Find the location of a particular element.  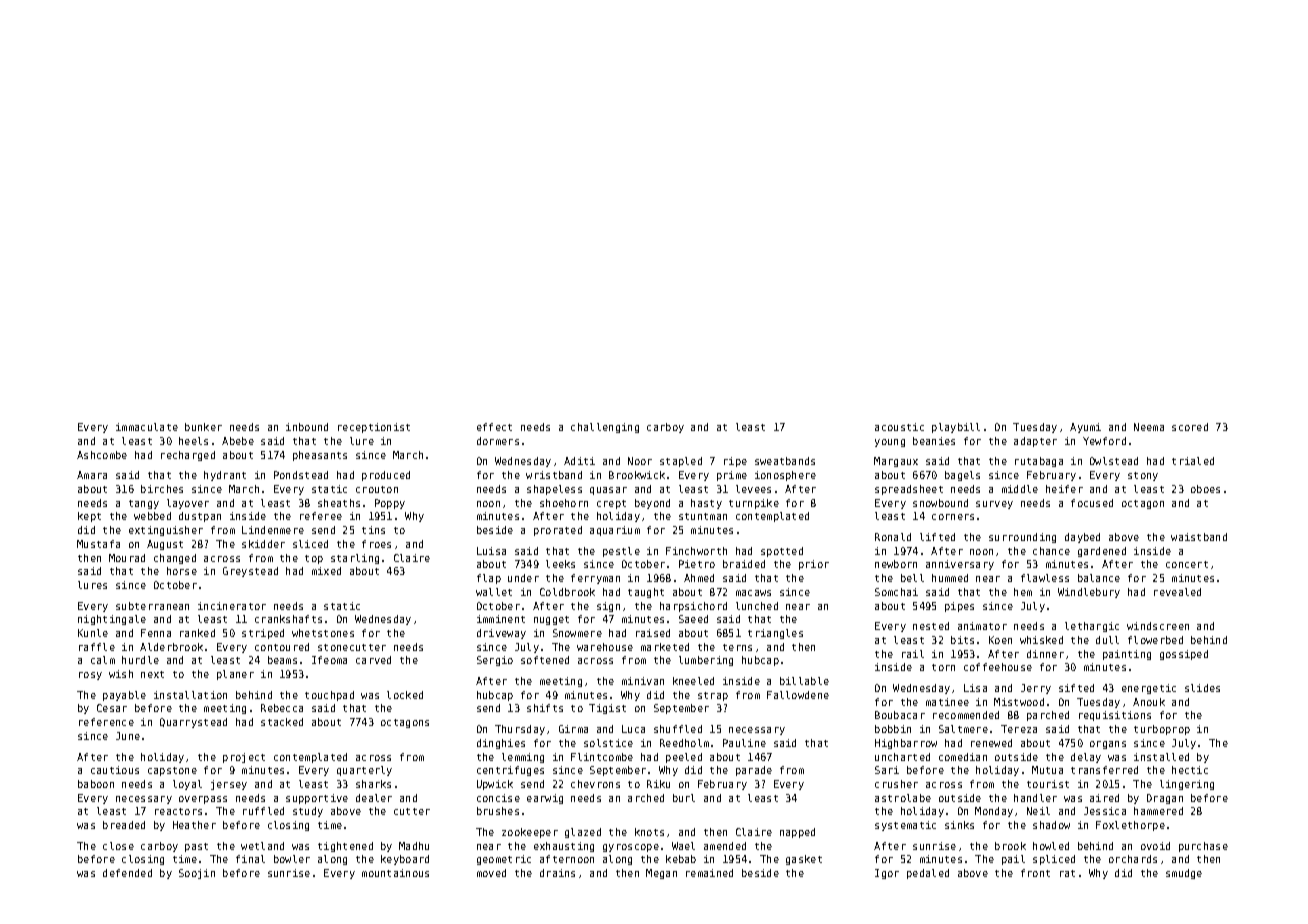

hydrant is located at coordinates (225, 476).
